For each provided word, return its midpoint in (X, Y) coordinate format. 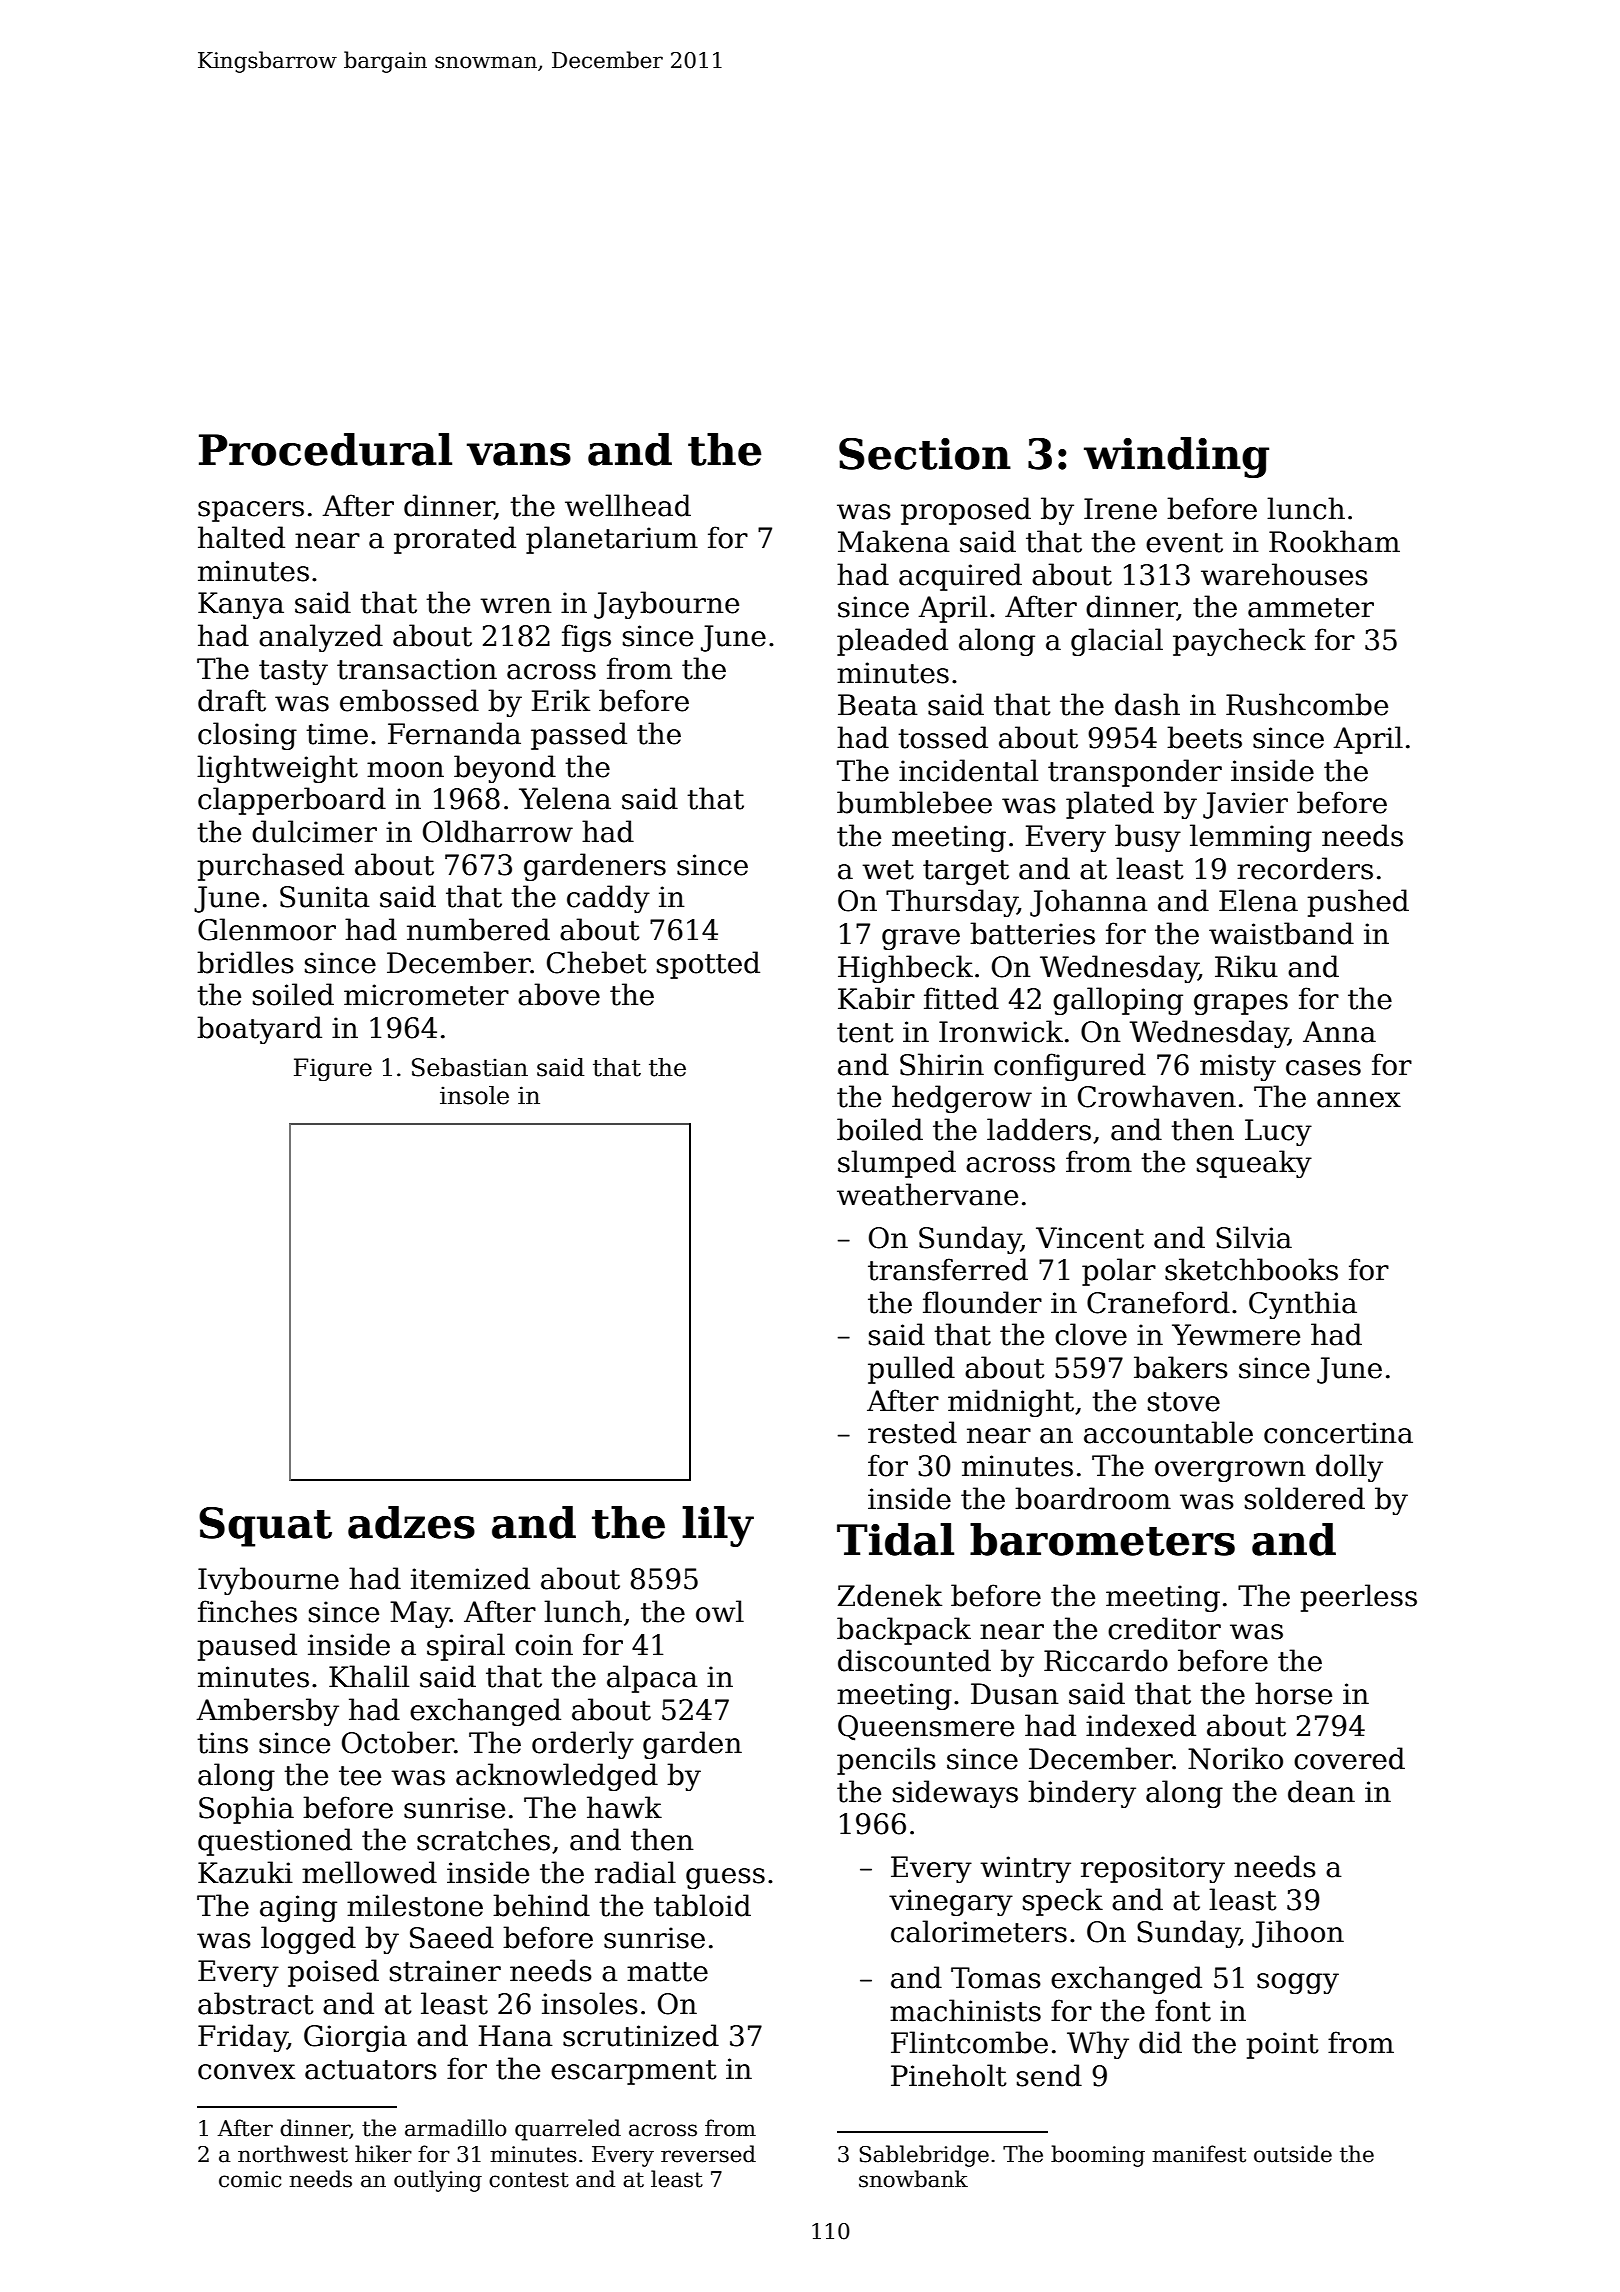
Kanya (241, 605)
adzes (411, 1522)
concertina (1338, 1433)
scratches (483, 1839)
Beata (878, 705)
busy (1148, 838)
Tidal (895, 1539)
